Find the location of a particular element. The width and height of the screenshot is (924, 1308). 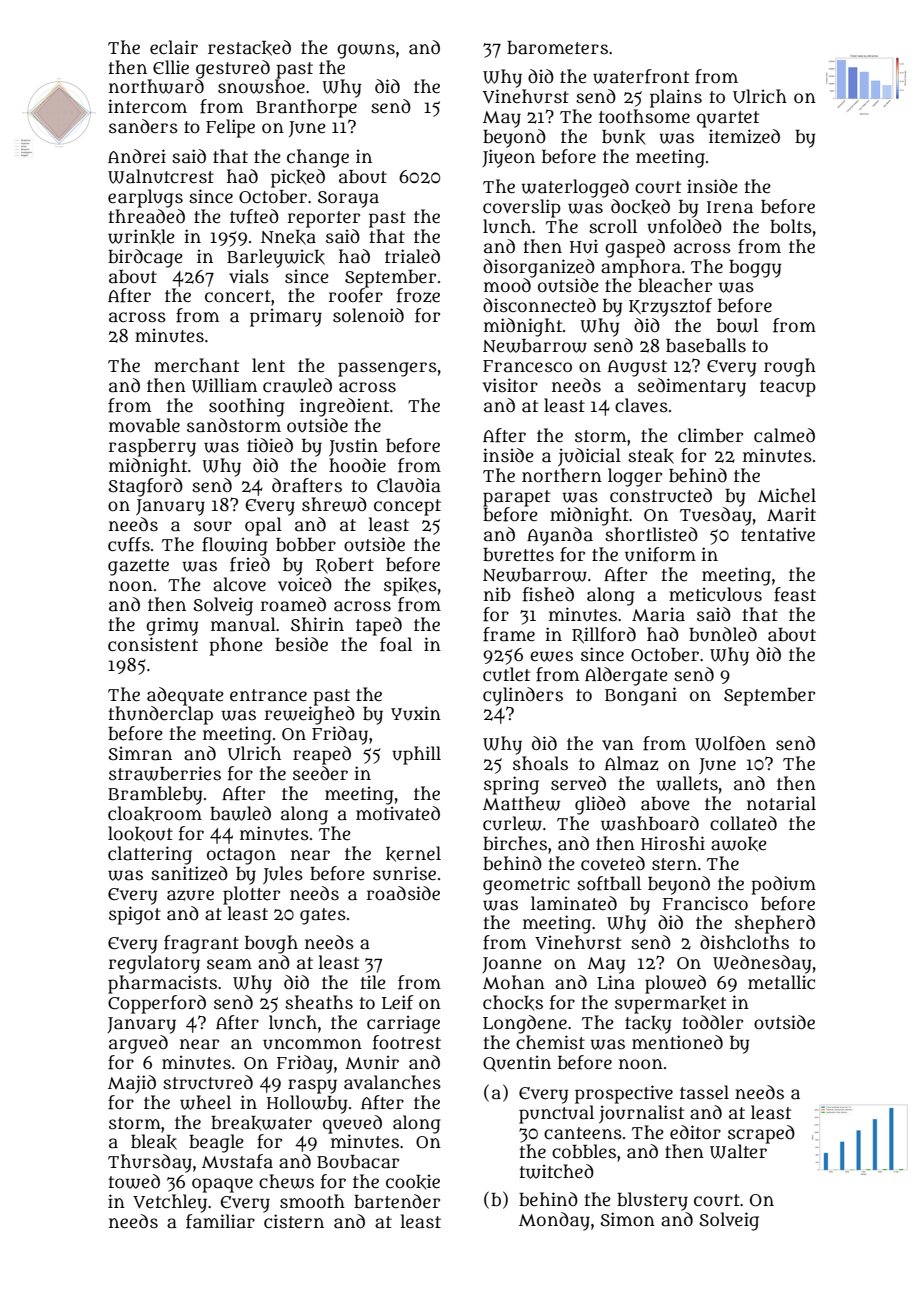

Majid is located at coordinates (132, 1084).
